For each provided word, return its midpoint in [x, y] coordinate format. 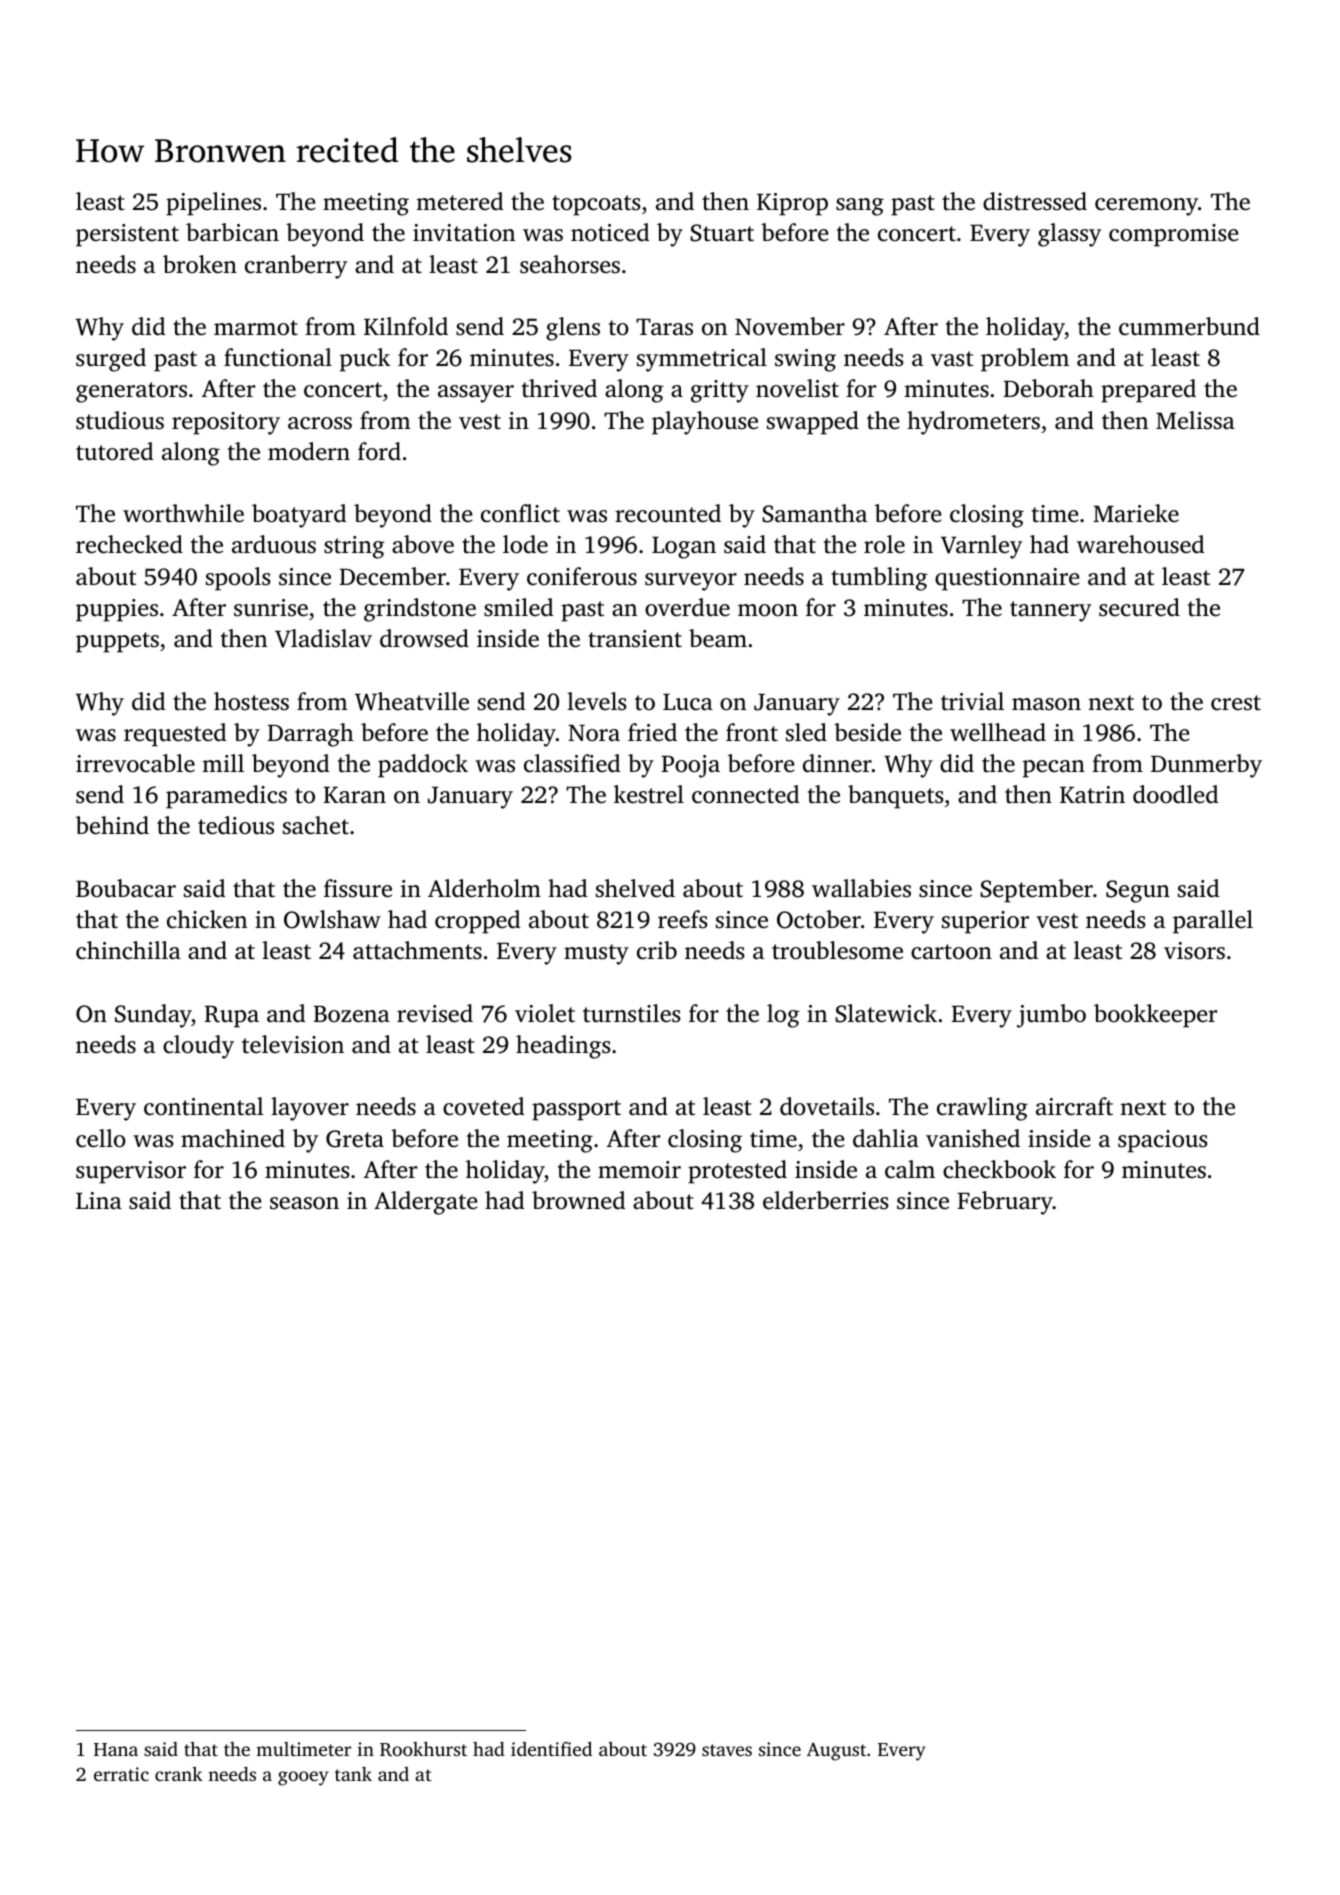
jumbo [1051, 1016]
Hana [116, 1749]
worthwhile [183, 513]
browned [579, 1200]
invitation [464, 233]
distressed [1035, 201]
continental [204, 1106]
